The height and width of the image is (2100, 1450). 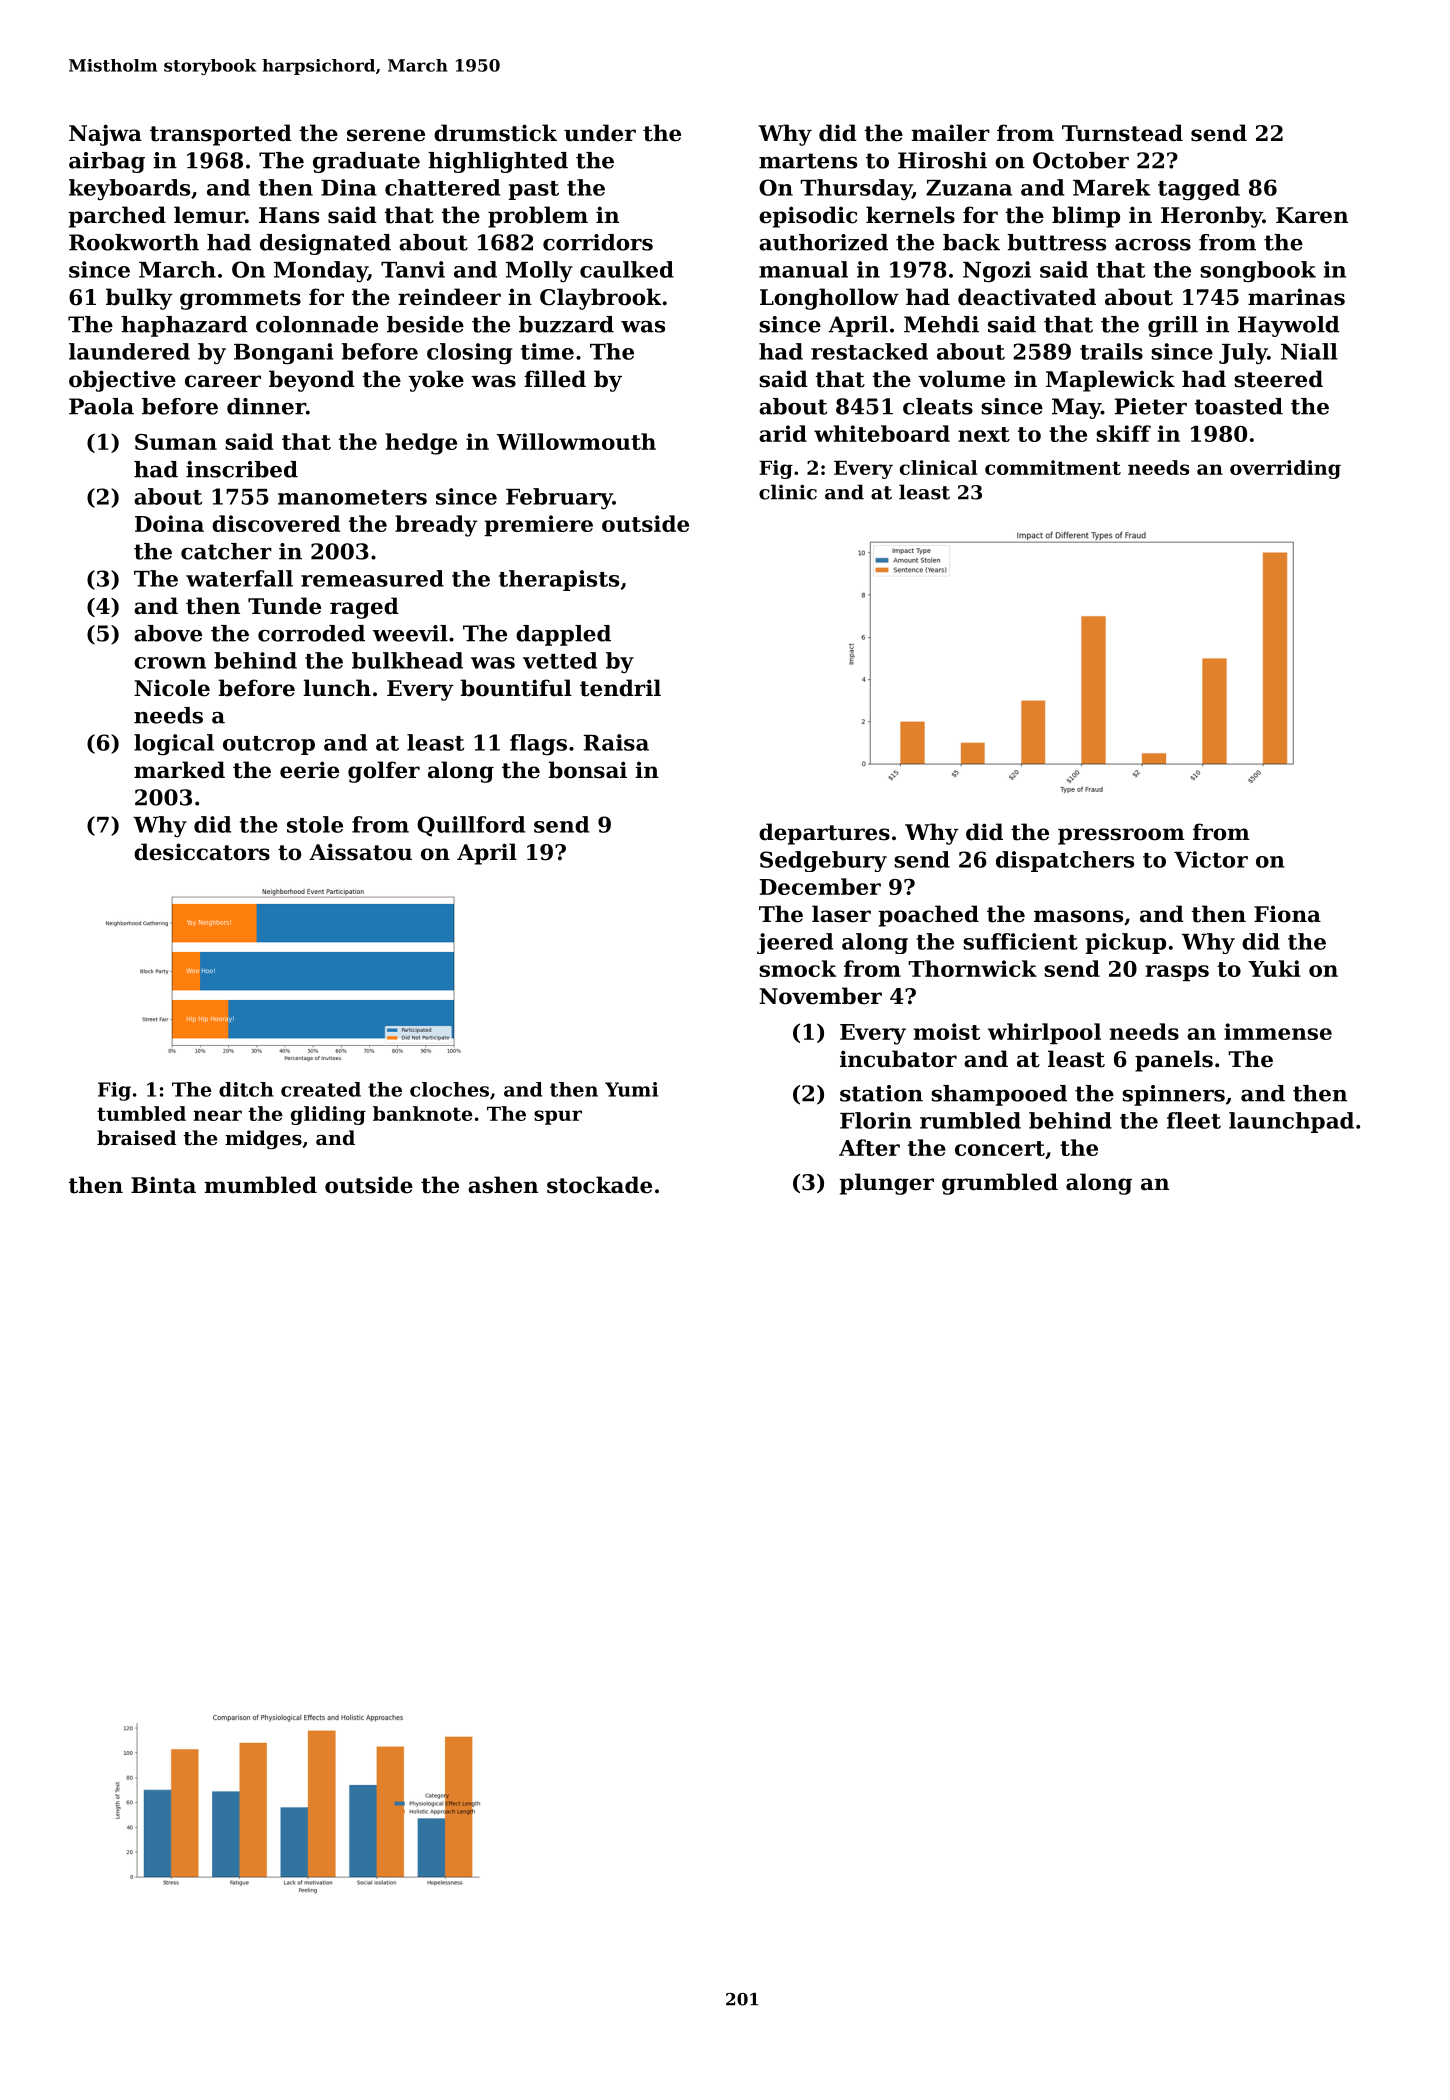 What do you see at coordinates (587, 770) in the image?
I see `bonsai` at bounding box center [587, 770].
